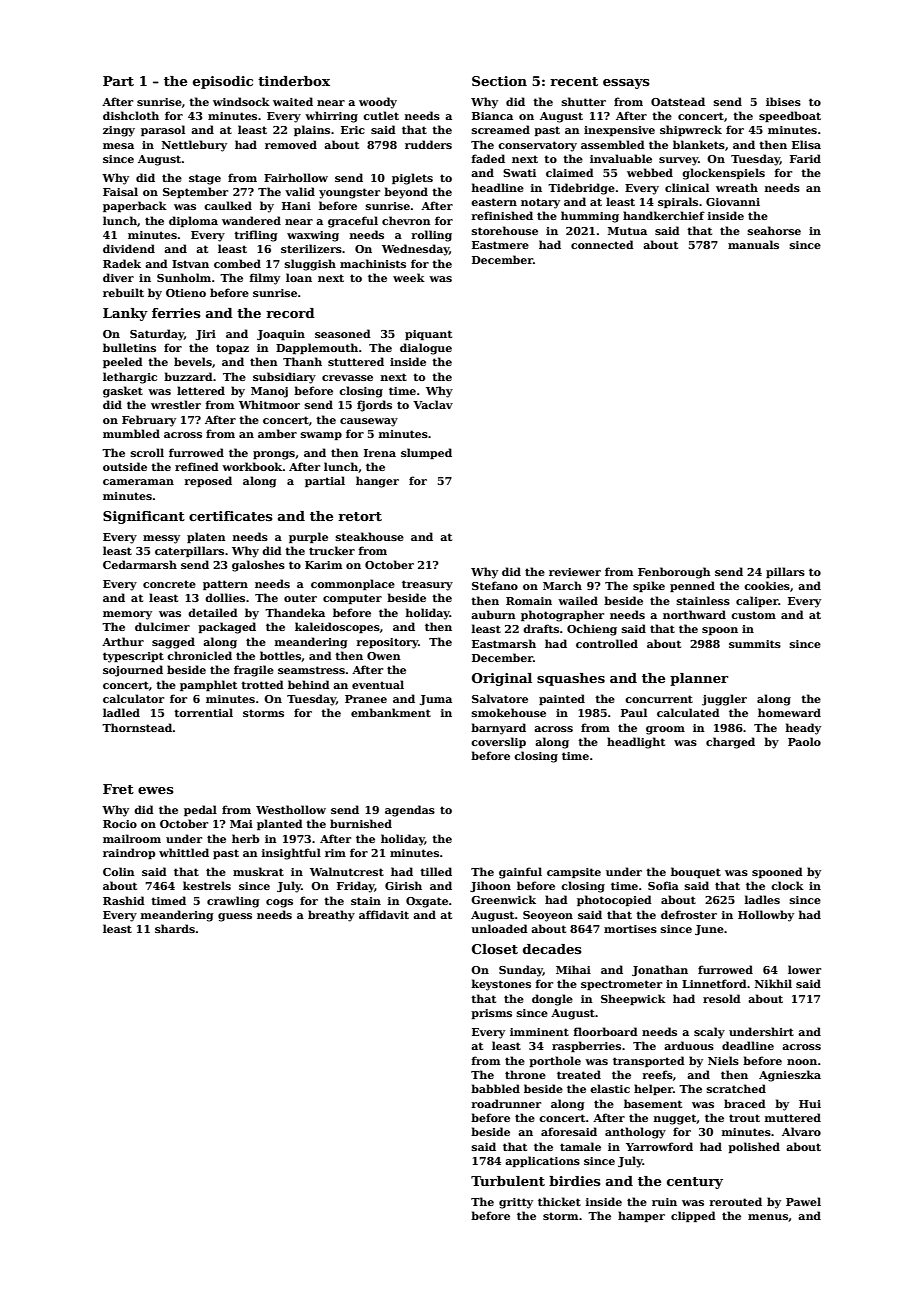  Describe the element at coordinates (361, 823) in the page. I see `burnished` at that location.
